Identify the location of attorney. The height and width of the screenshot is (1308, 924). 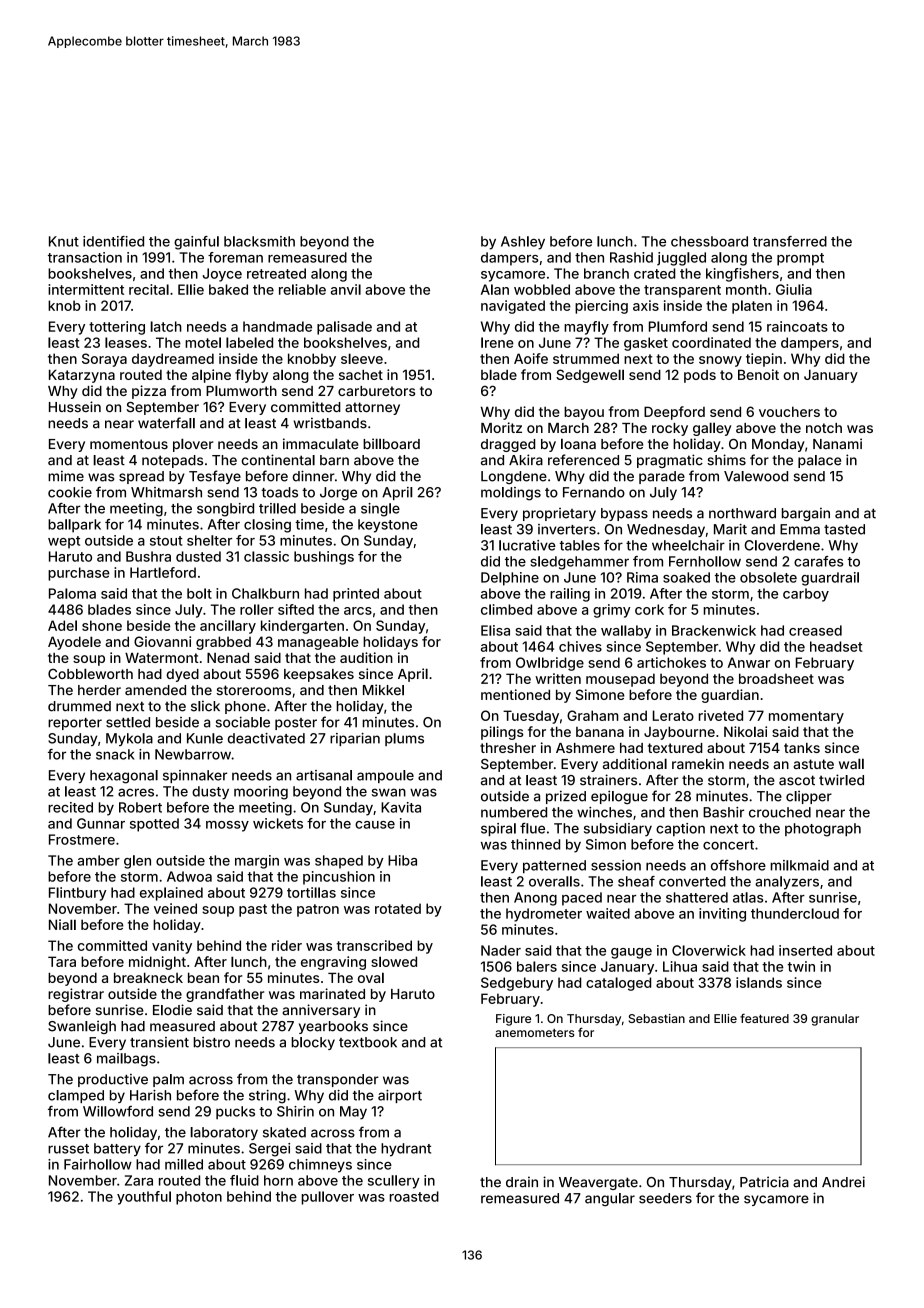
(372, 408).
